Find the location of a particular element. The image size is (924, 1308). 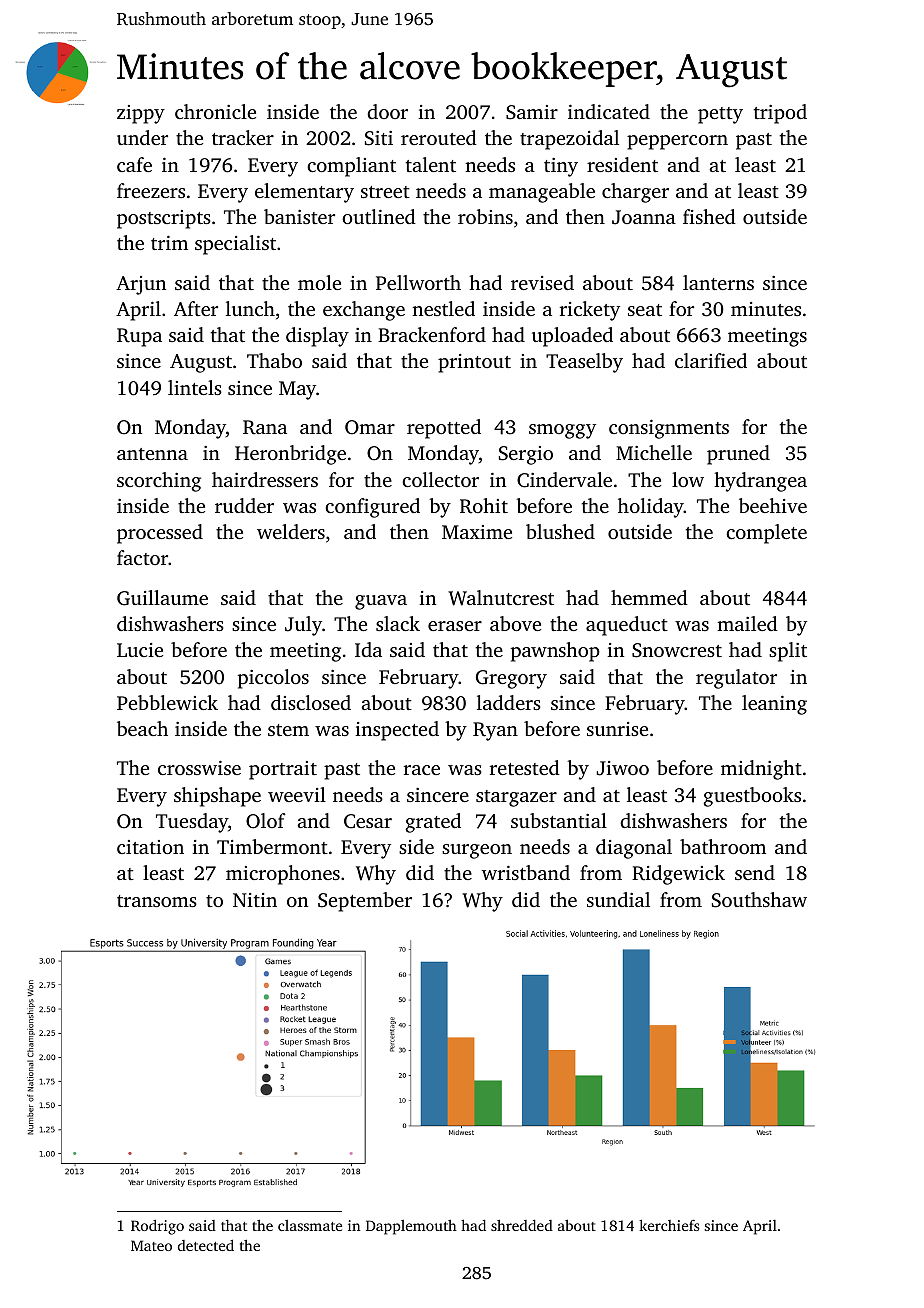

under is located at coordinates (142, 137).
